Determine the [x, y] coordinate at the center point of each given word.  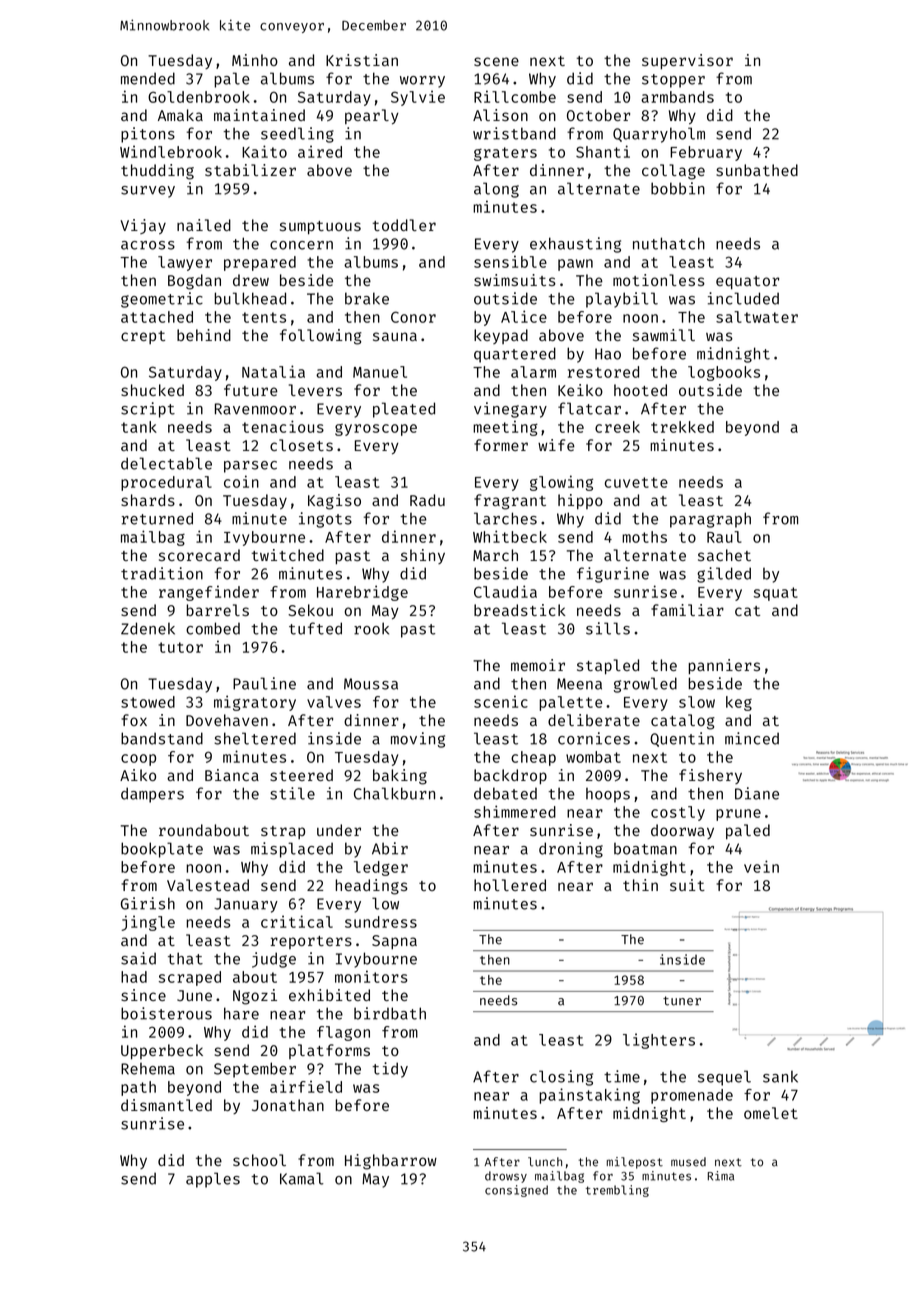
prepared [260, 263]
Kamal [302, 1178]
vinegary [510, 410]
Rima [721, 1176]
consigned [516, 1191]
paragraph [710, 520]
